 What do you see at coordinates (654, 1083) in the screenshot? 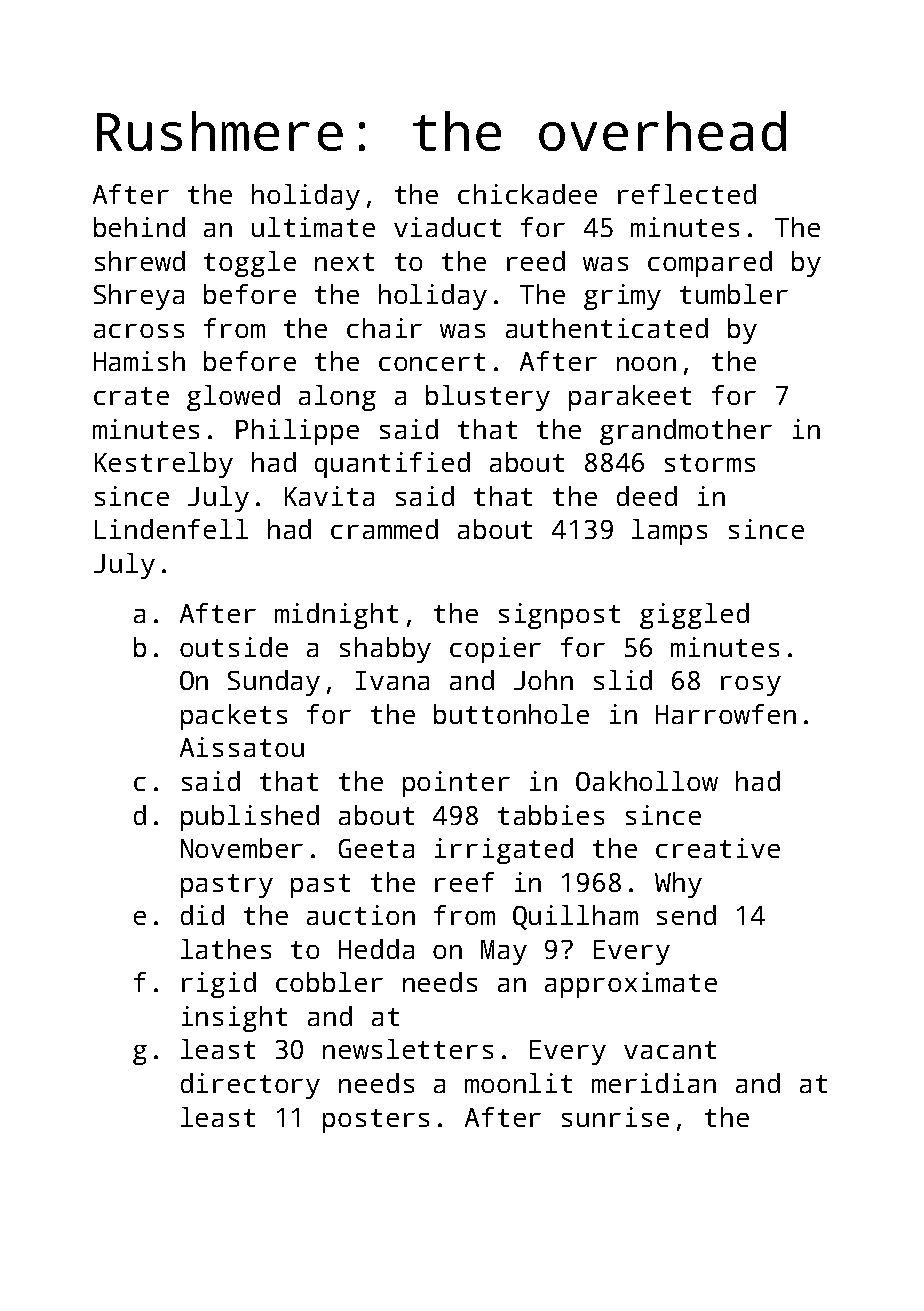
I see `meridian` at bounding box center [654, 1083].
